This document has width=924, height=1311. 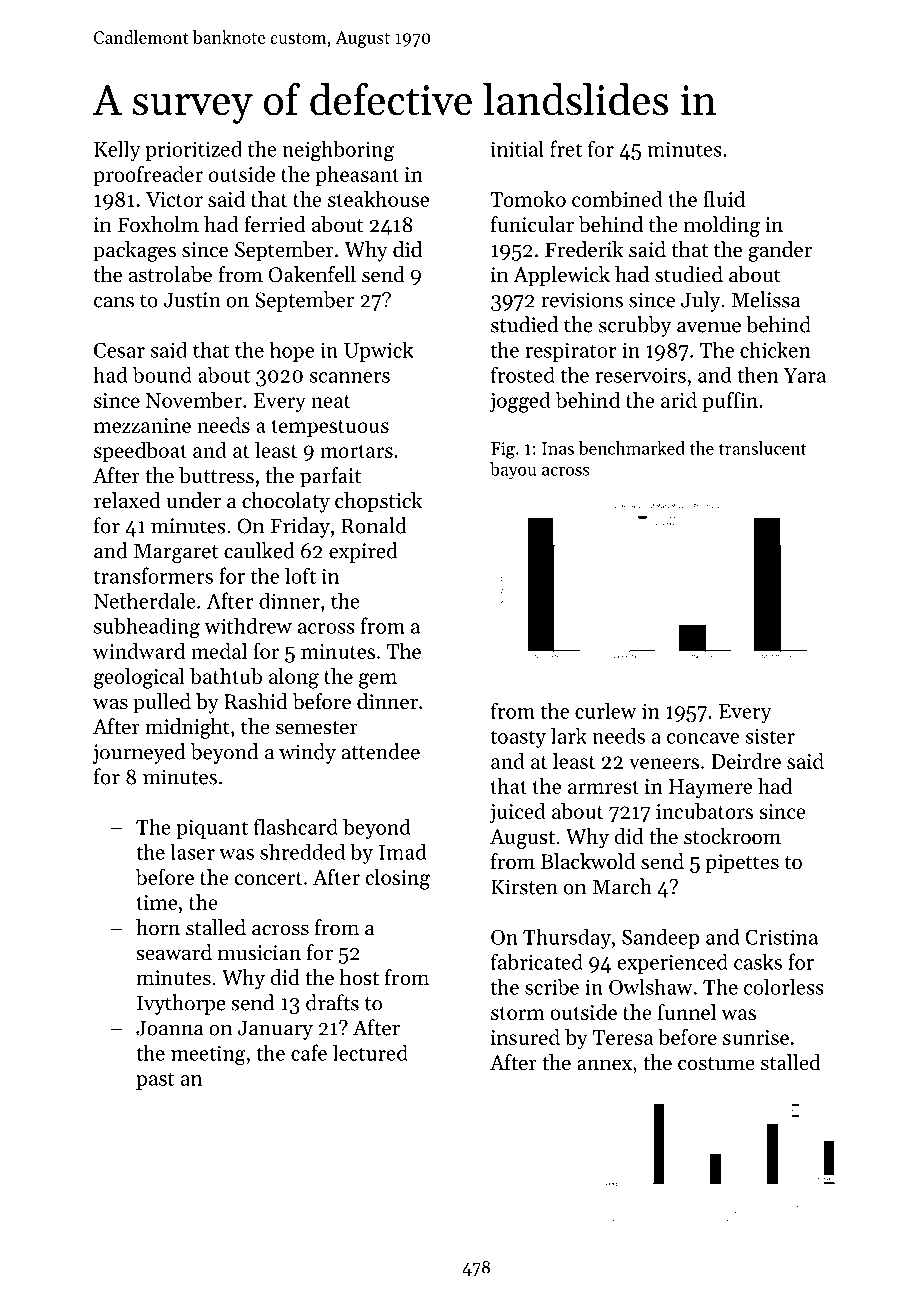 What do you see at coordinates (518, 739) in the document?
I see `toasty` at bounding box center [518, 739].
